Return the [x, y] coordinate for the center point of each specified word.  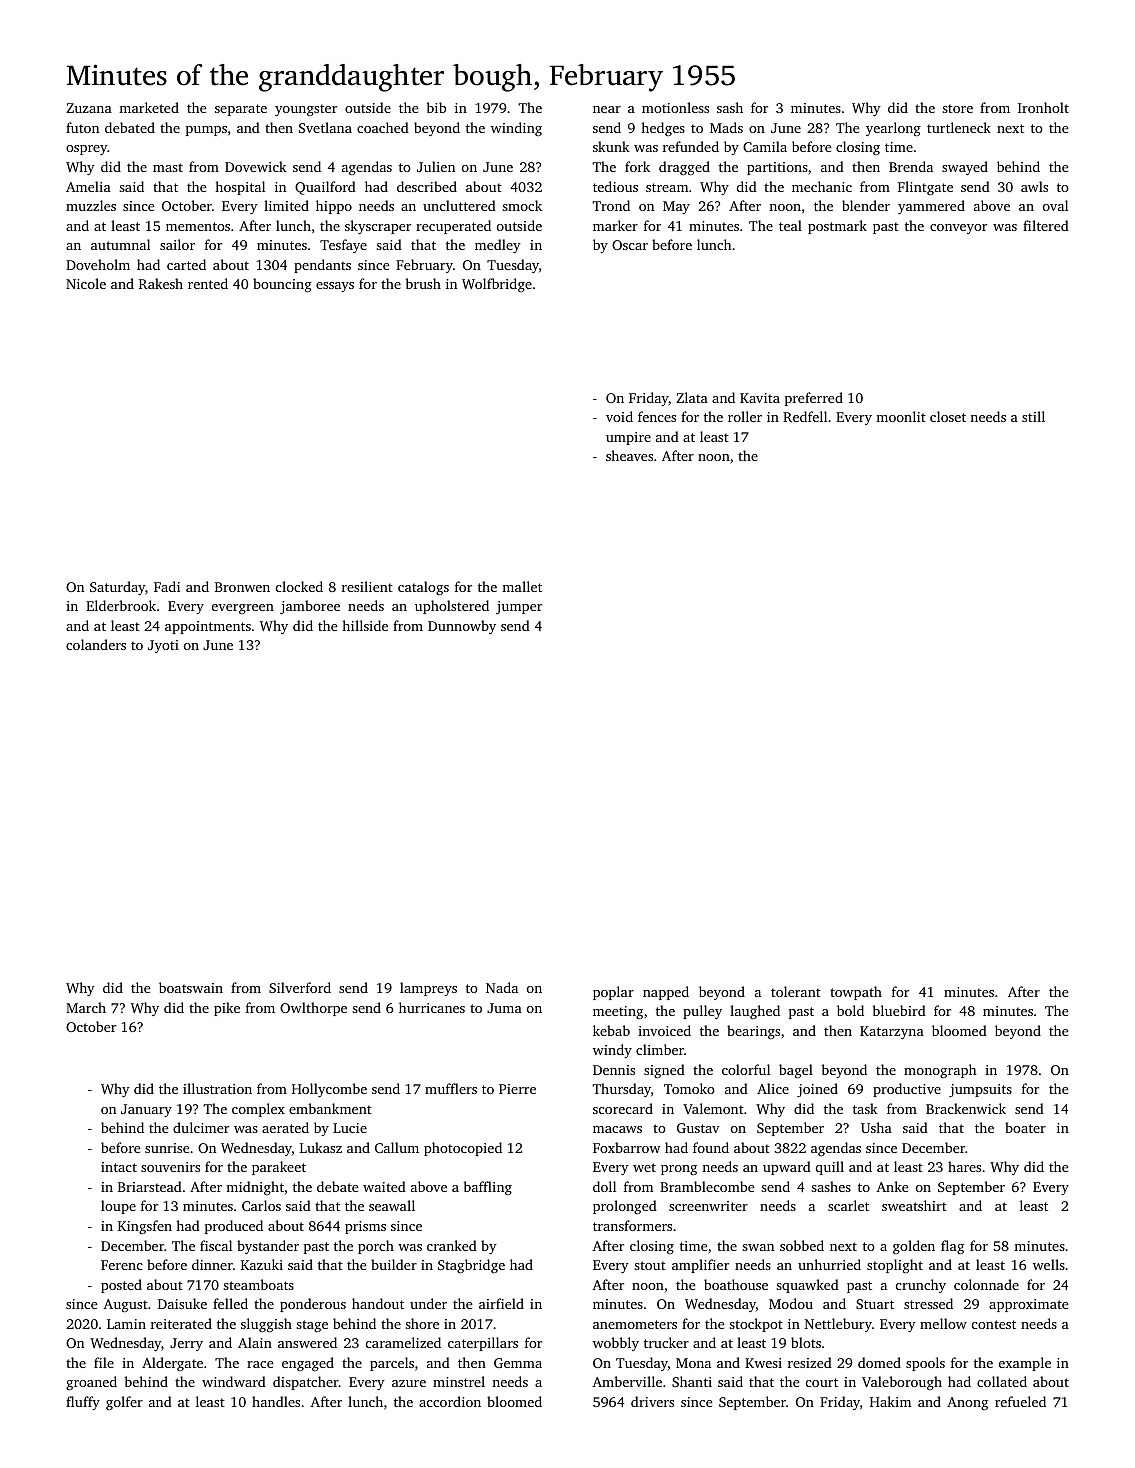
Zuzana [89, 108]
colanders [96, 644]
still [1033, 416]
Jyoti [163, 646]
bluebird [899, 1010]
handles [276, 1401]
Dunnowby [462, 627]
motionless [675, 107]
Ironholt [1043, 107]
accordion [450, 1401]
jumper [519, 607]
